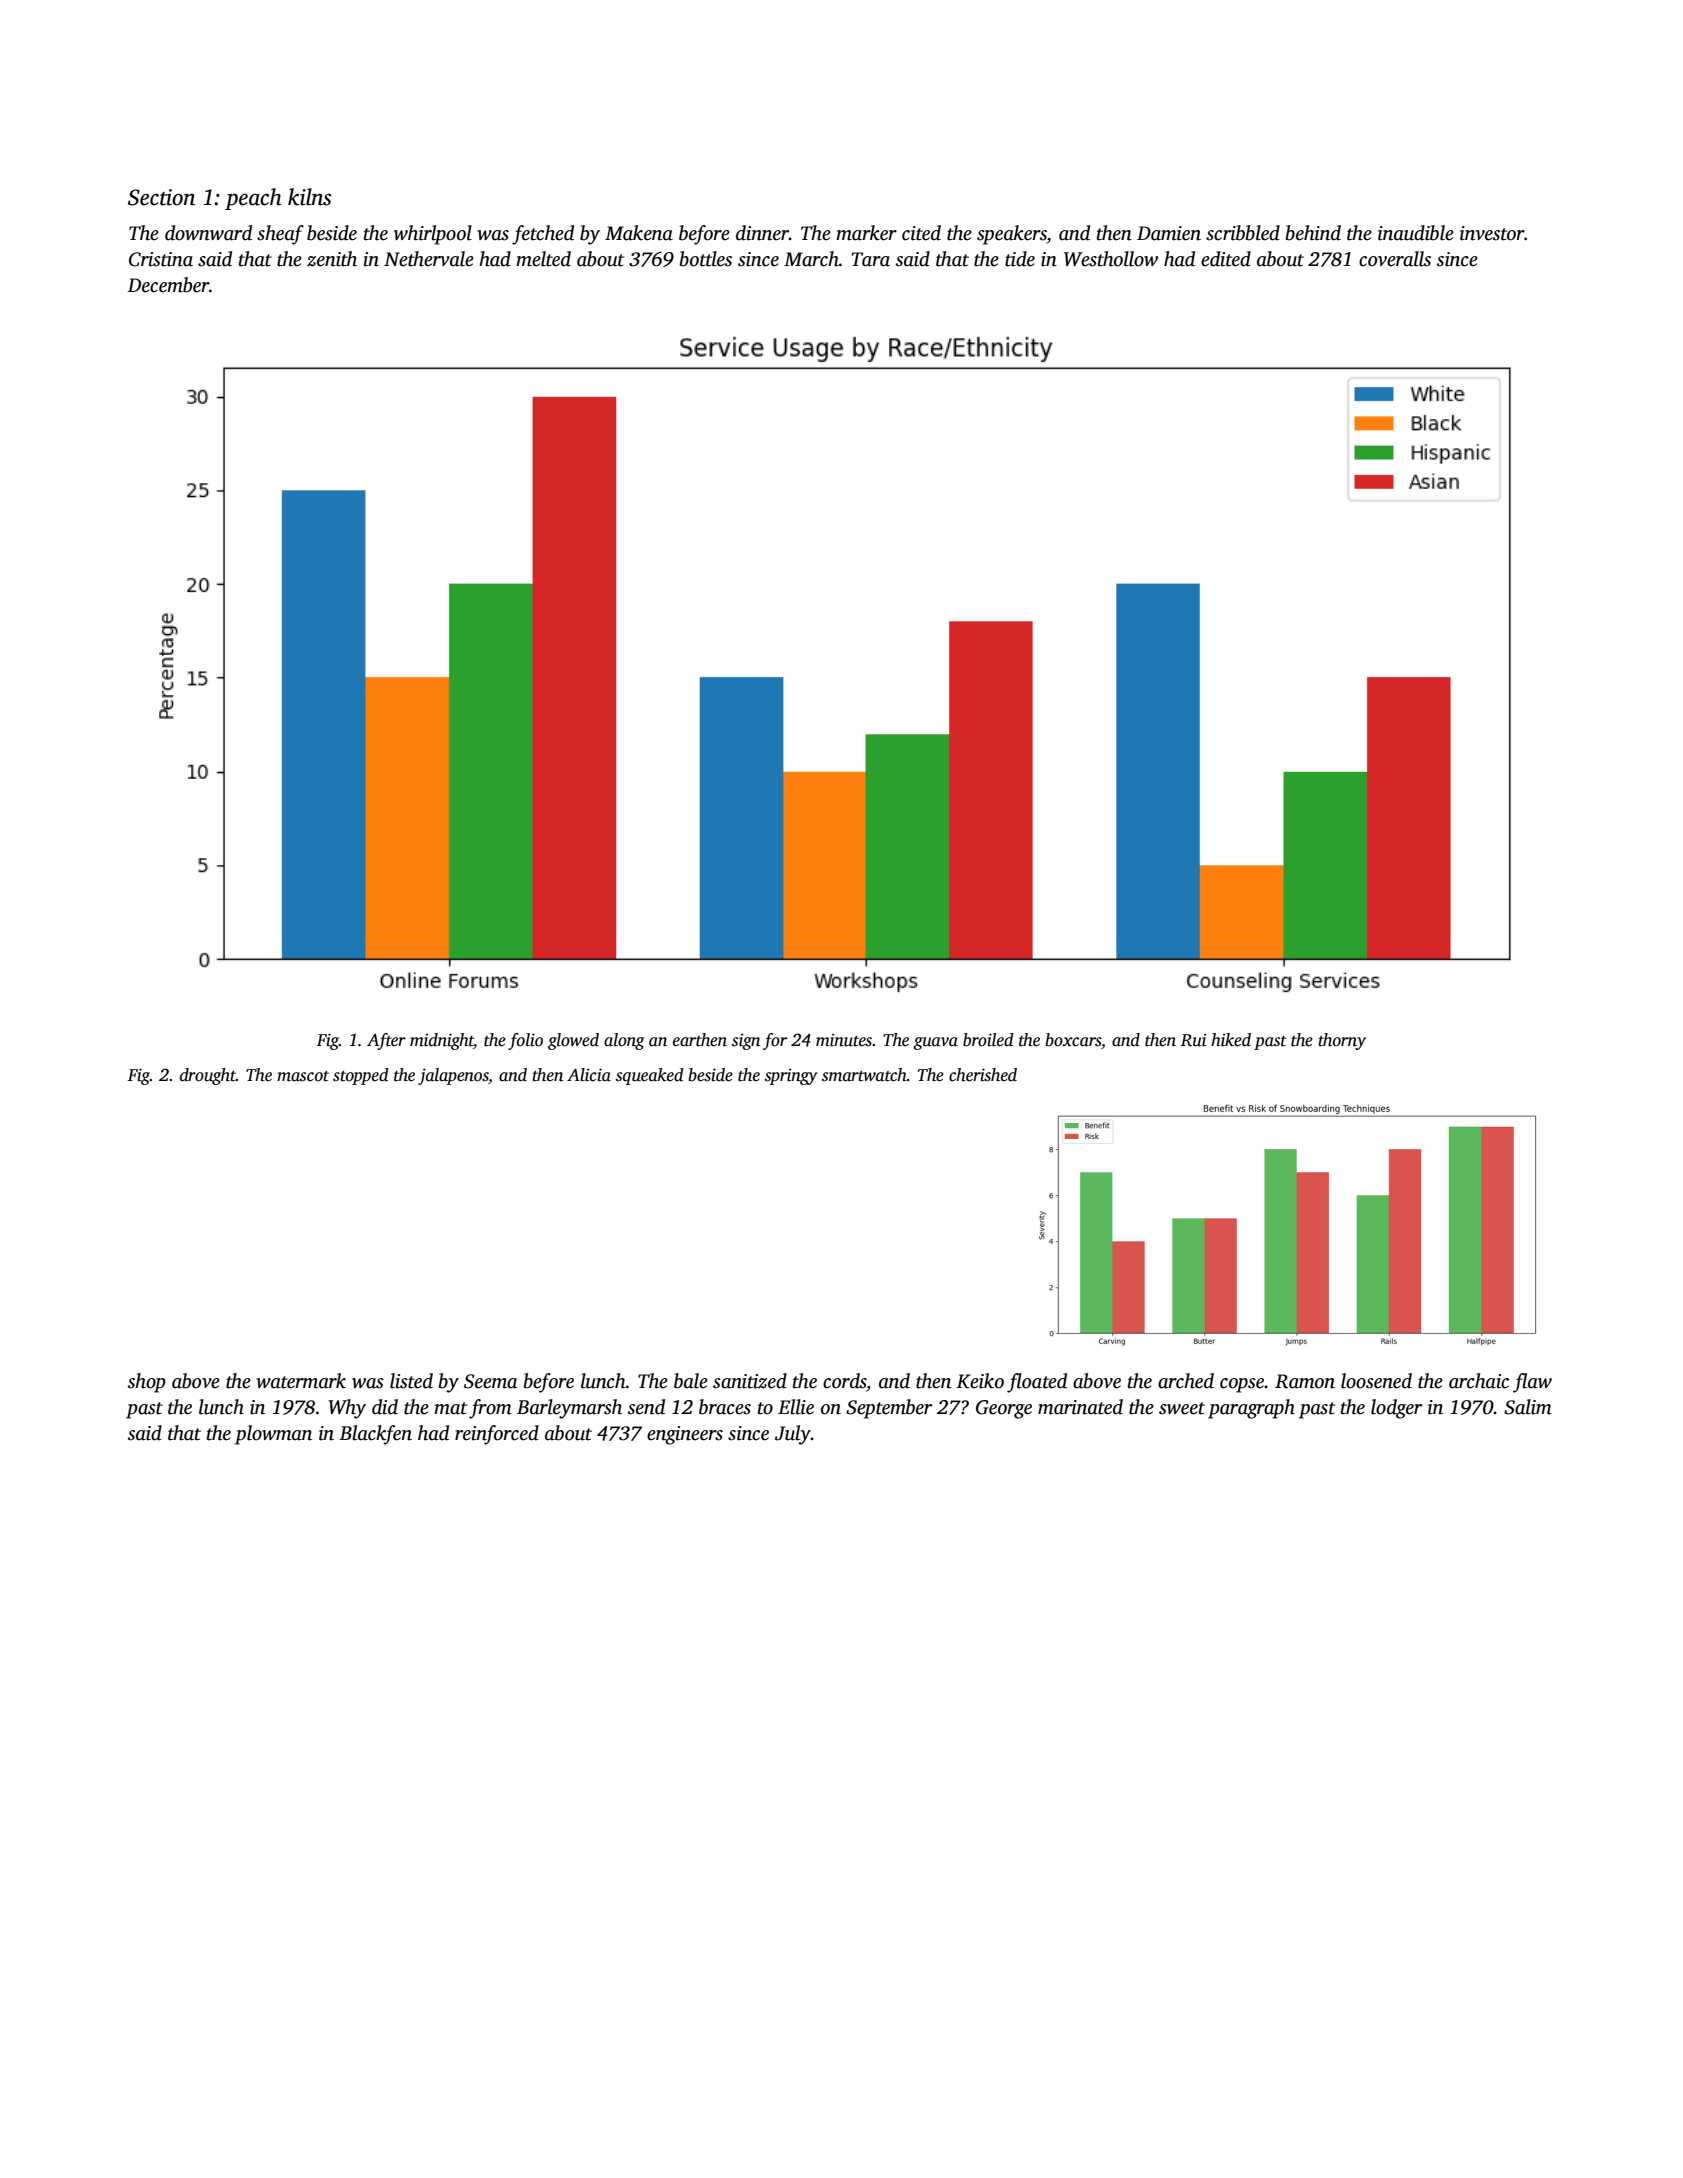 Image resolution: width=1683 pixels, height=2178 pixels. I want to click on drought, so click(208, 1076).
